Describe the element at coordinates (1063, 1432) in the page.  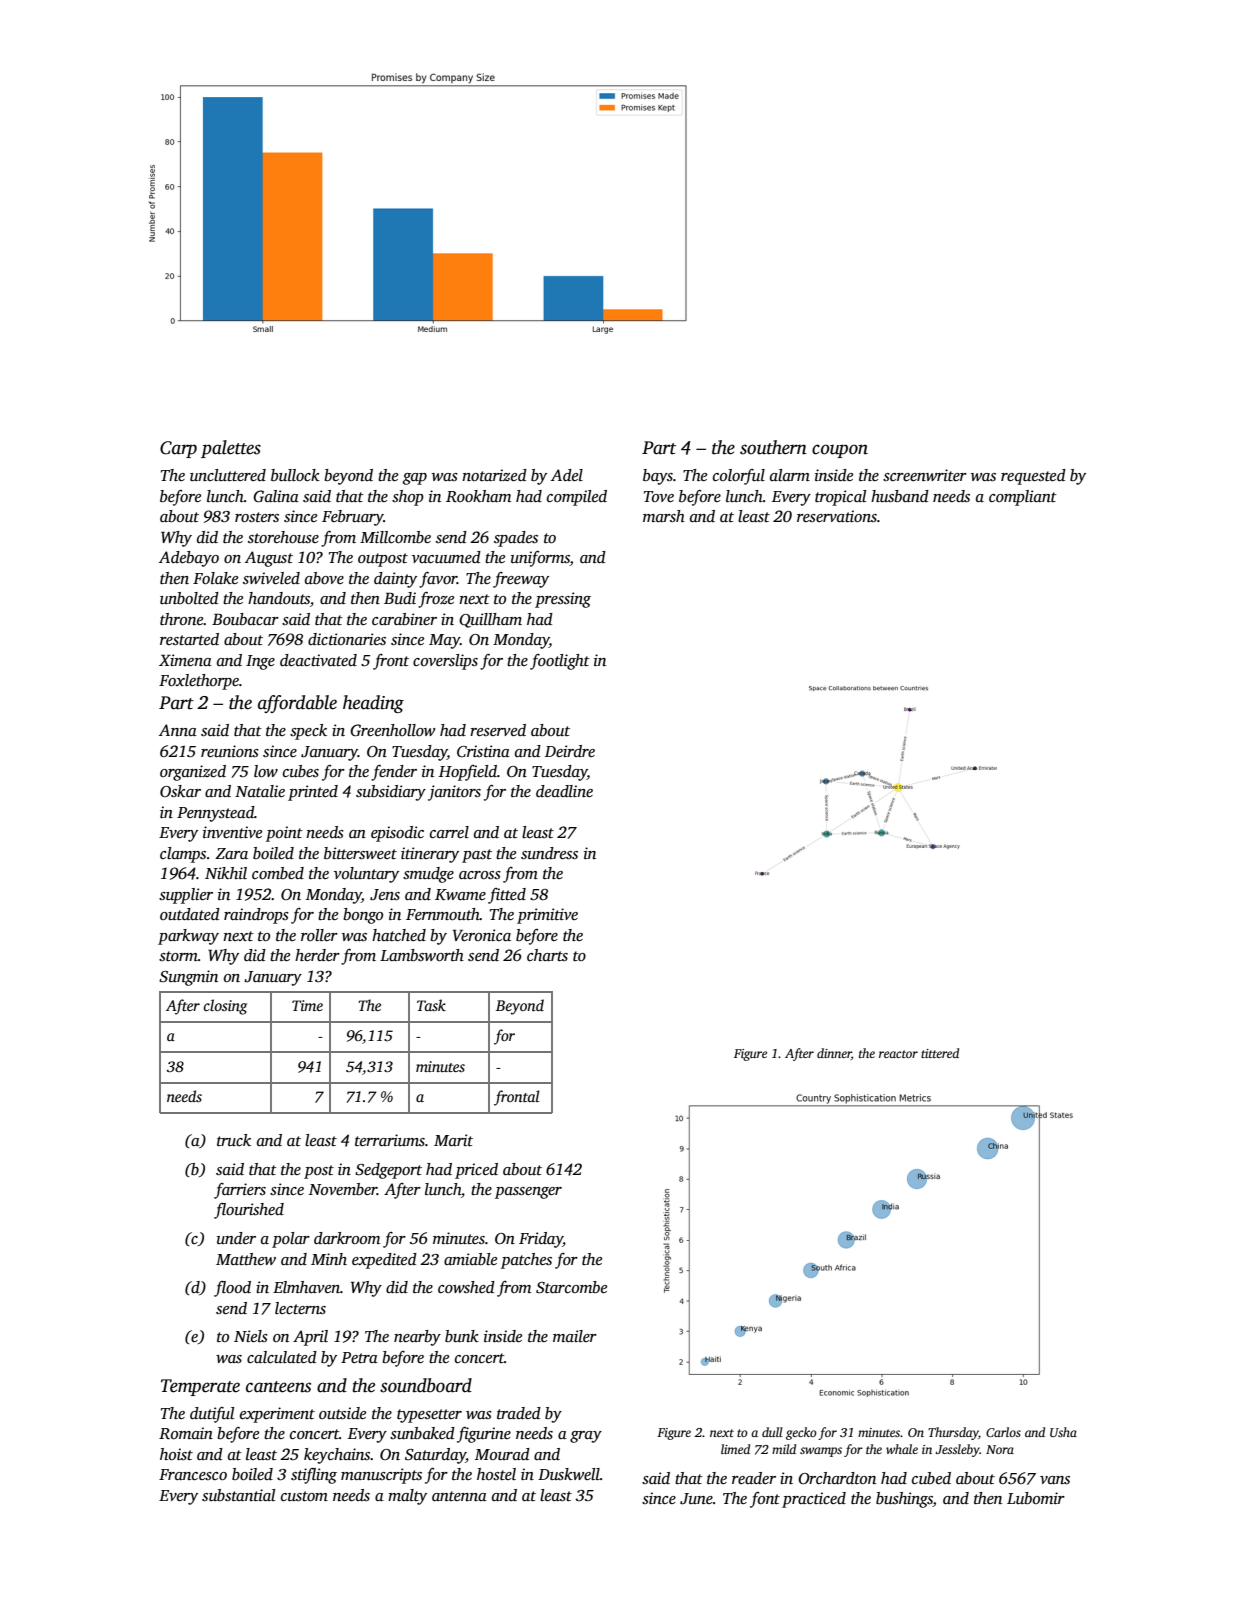
I see `Usha` at that location.
